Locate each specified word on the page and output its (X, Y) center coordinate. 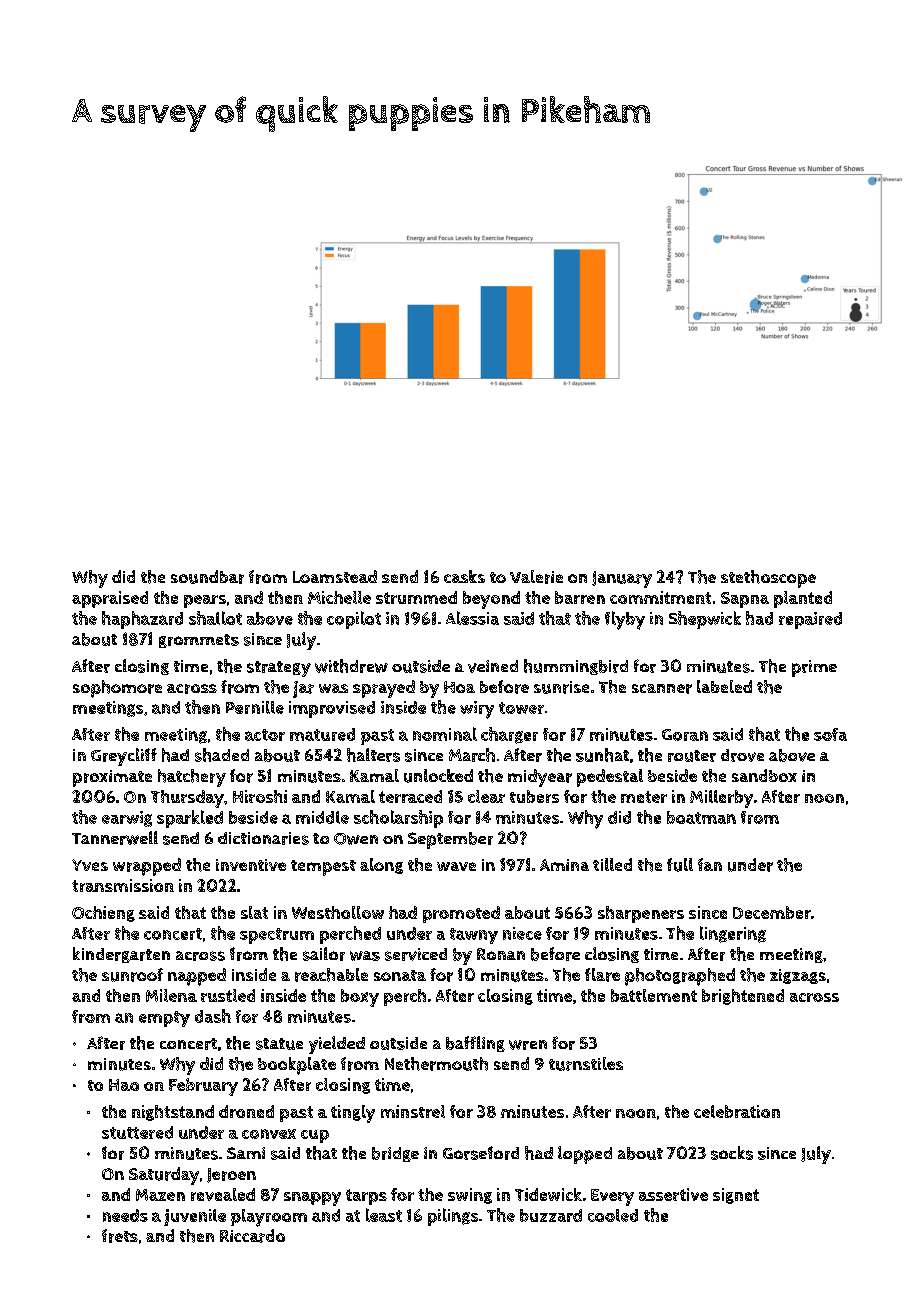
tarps (366, 1197)
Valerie (536, 577)
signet (736, 1196)
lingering (733, 934)
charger (509, 735)
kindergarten (121, 955)
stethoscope (768, 579)
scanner (662, 689)
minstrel (413, 1111)
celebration (737, 1111)
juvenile (195, 1217)
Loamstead (335, 576)
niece (522, 933)
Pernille (255, 707)
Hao (124, 1085)
